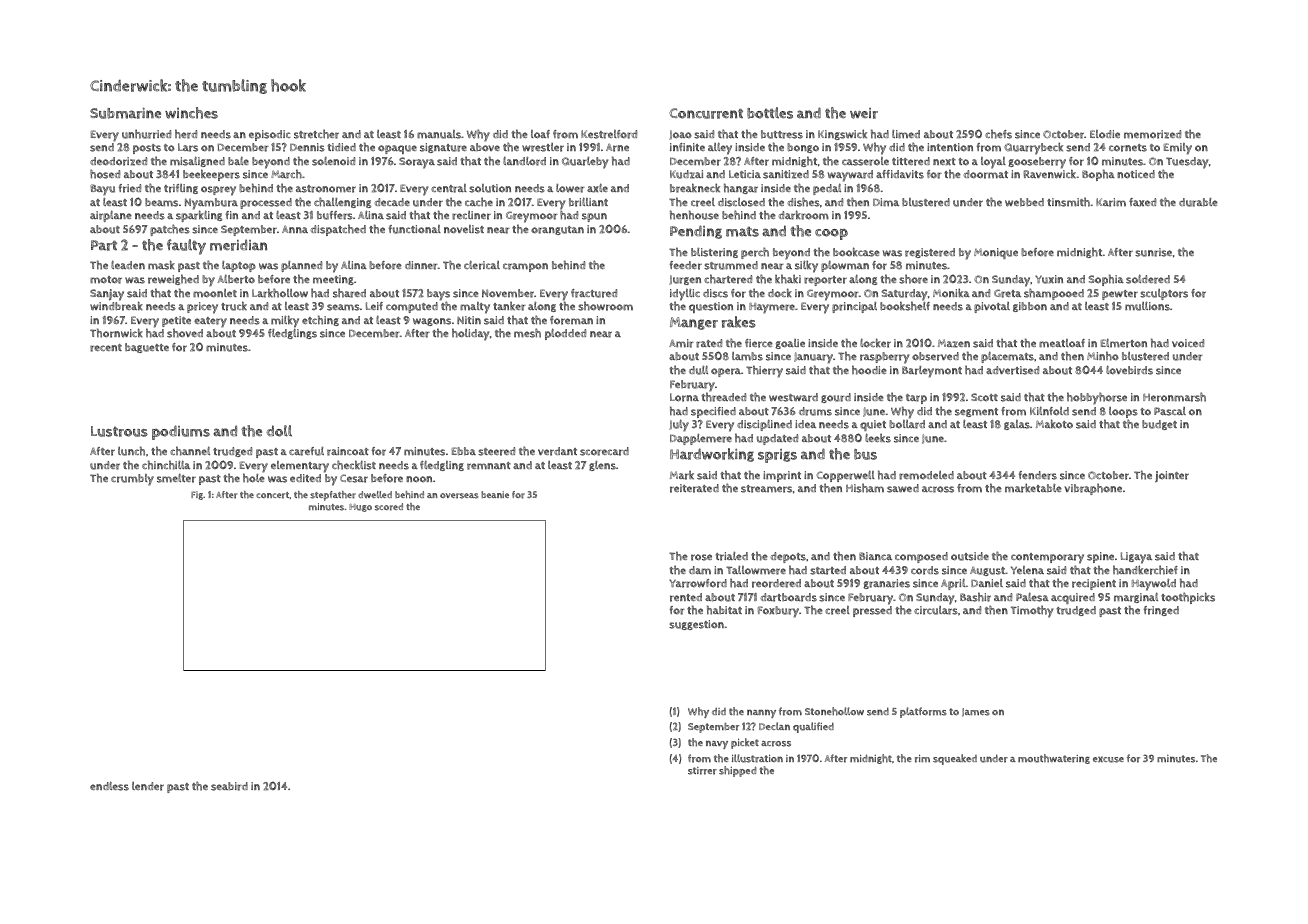  What do you see at coordinates (788, 597) in the screenshot?
I see `dartboards` at bounding box center [788, 597].
